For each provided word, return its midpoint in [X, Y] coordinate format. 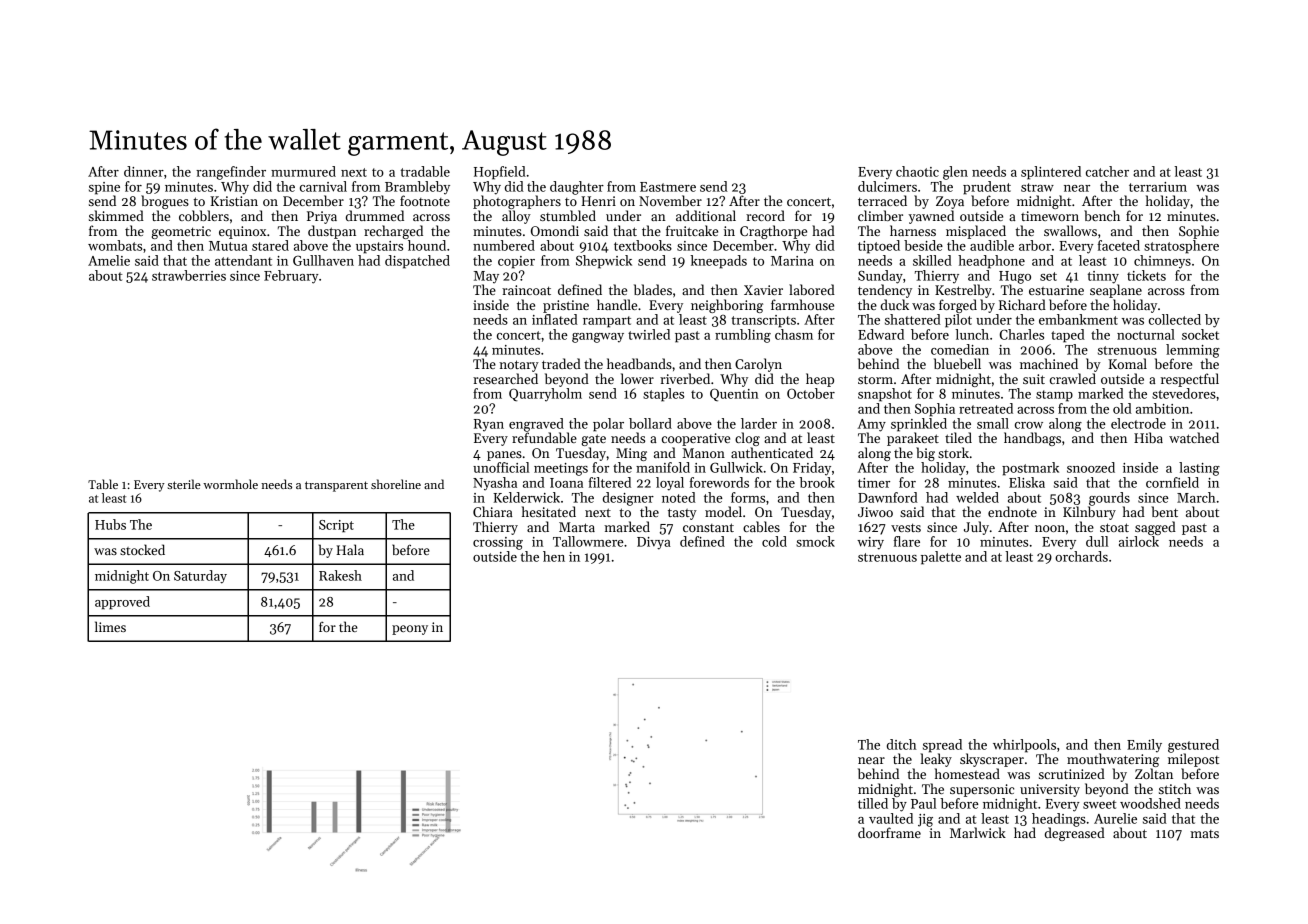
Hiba [1148, 437]
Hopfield [500, 173]
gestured [1193, 746]
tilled [873, 803]
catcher [1107, 171]
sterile [184, 484]
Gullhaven [323, 260]
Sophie [1199, 232]
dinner [144, 171]
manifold [663, 467]
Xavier [763, 290]
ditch [902, 744]
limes [110, 626]
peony [410, 630]
